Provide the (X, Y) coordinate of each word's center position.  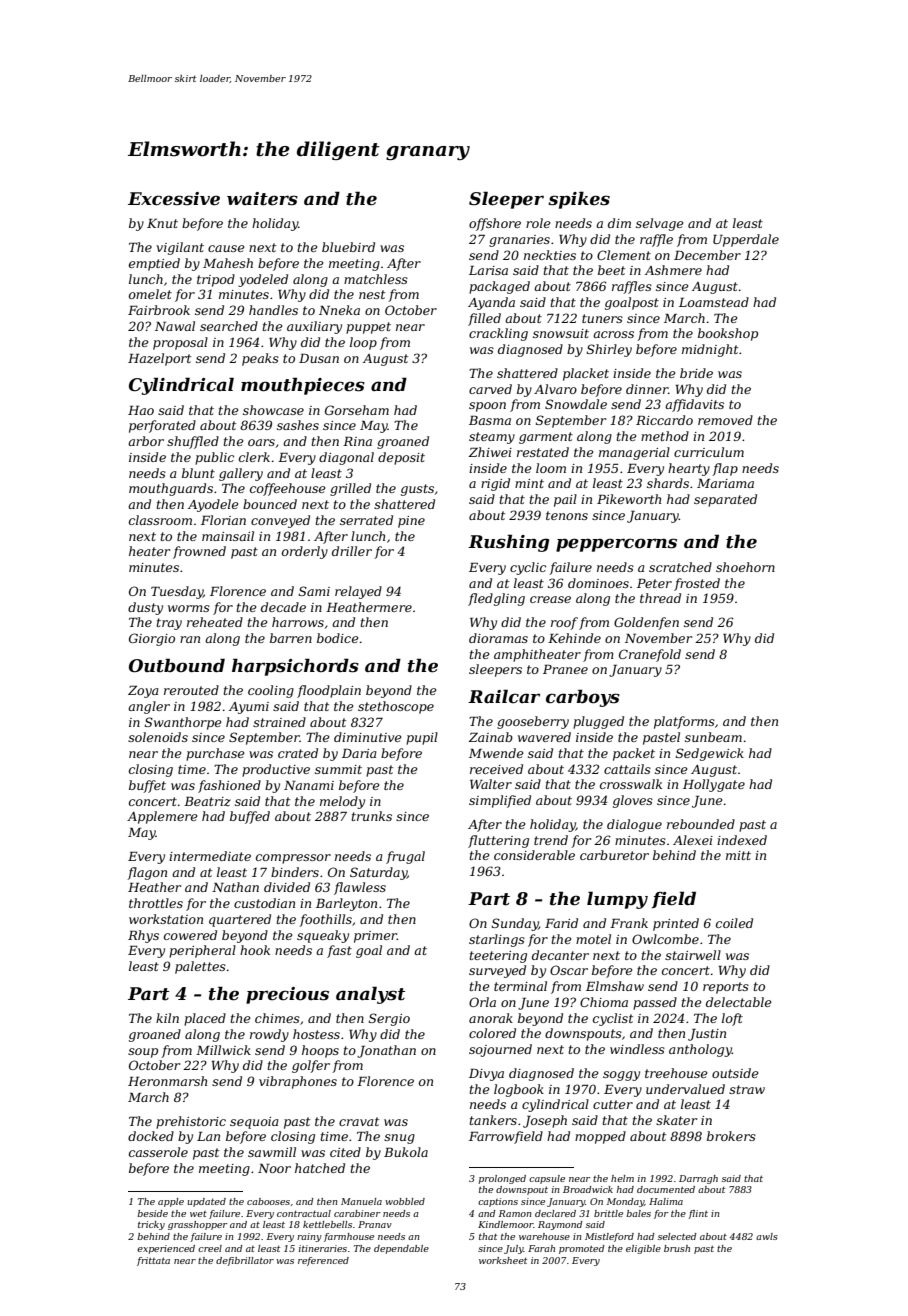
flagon (147, 873)
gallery (241, 474)
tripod (216, 280)
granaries (519, 241)
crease (550, 599)
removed (725, 420)
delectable (738, 1002)
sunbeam (713, 737)
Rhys (143, 936)
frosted (697, 584)
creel (210, 1248)
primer (375, 937)
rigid (495, 484)
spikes (579, 200)
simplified (500, 801)
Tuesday (177, 592)
